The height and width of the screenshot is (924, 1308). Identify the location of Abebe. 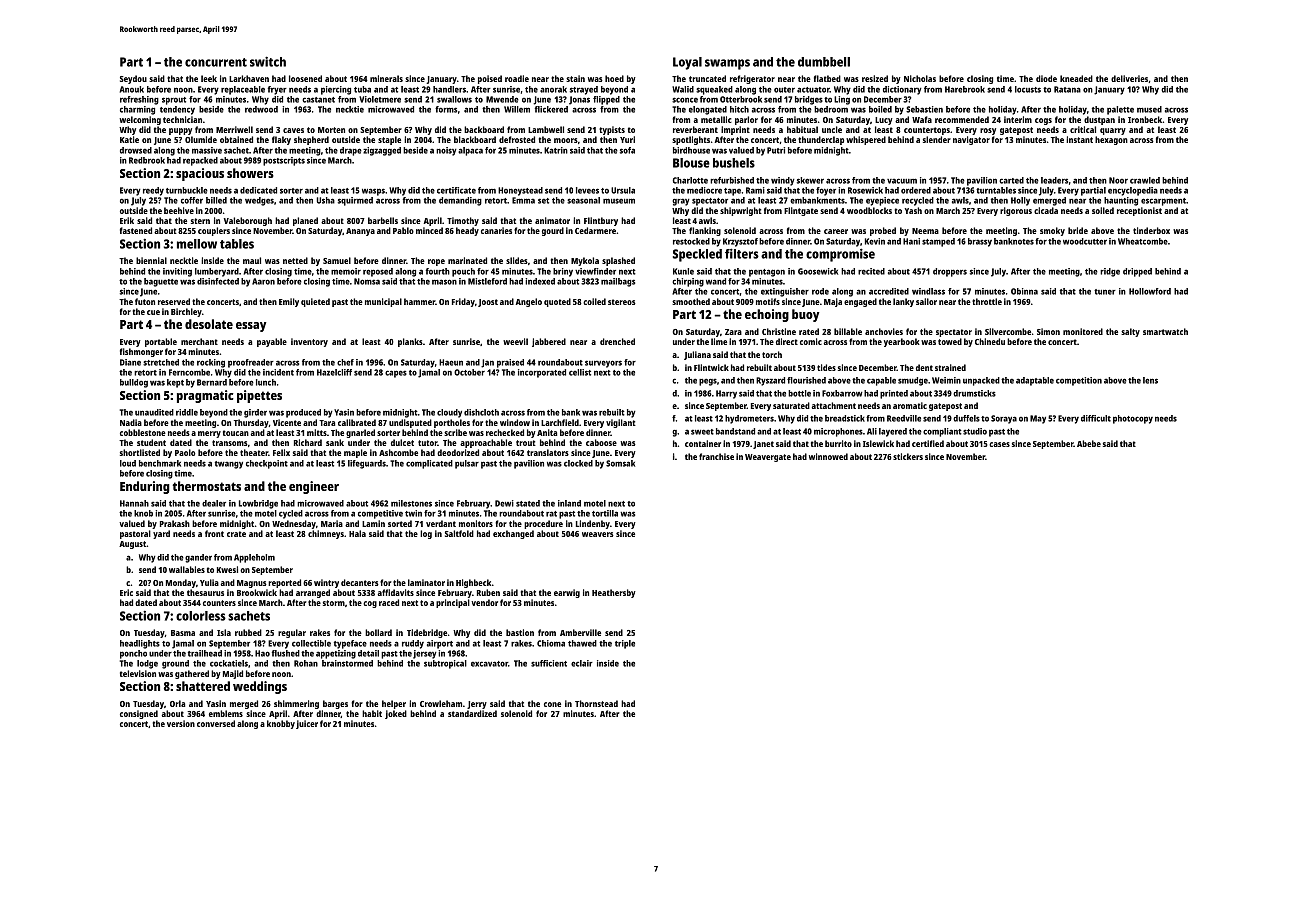
(1089, 443).
